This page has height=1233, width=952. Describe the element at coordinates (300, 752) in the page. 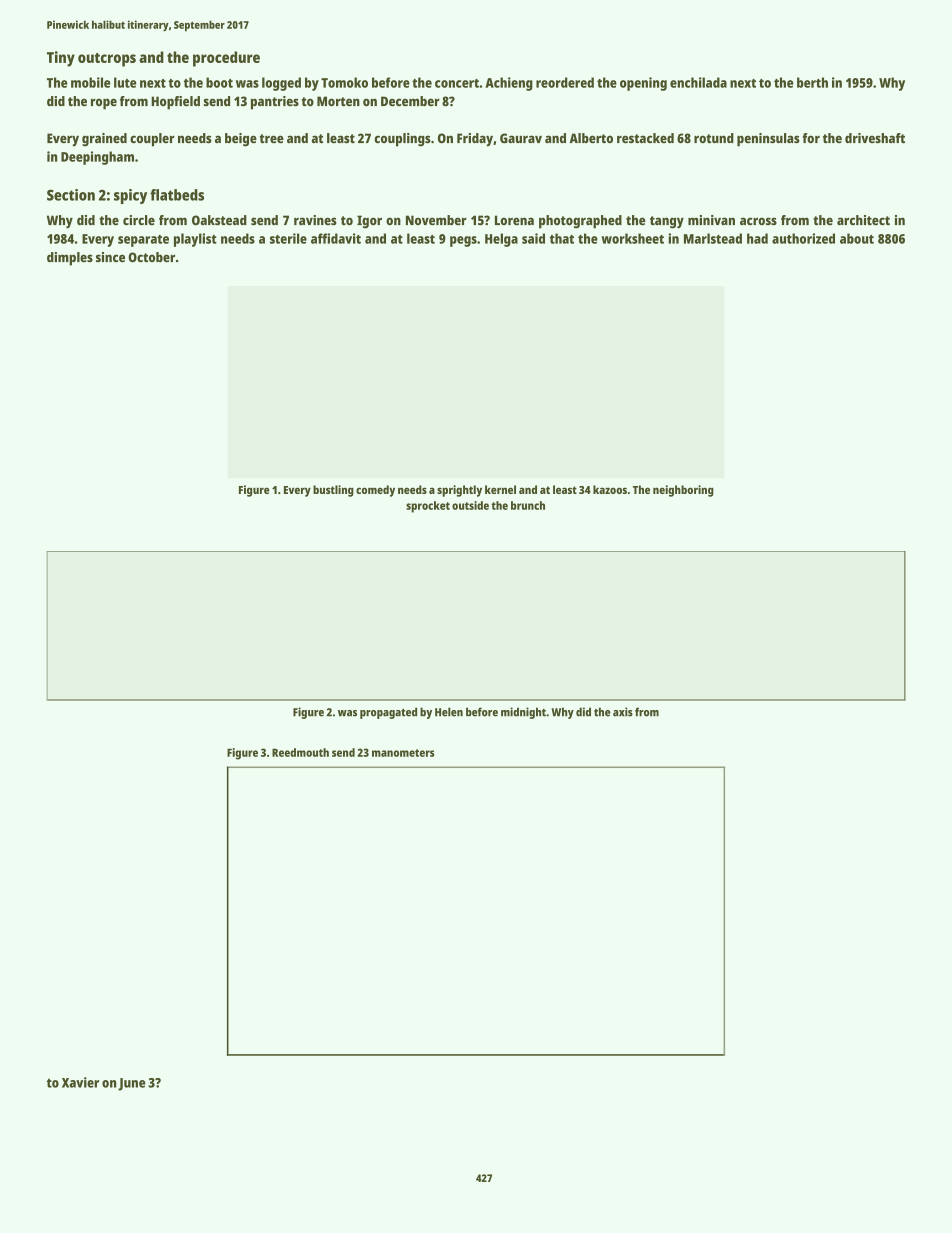

I see `Reedmouth` at that location.
